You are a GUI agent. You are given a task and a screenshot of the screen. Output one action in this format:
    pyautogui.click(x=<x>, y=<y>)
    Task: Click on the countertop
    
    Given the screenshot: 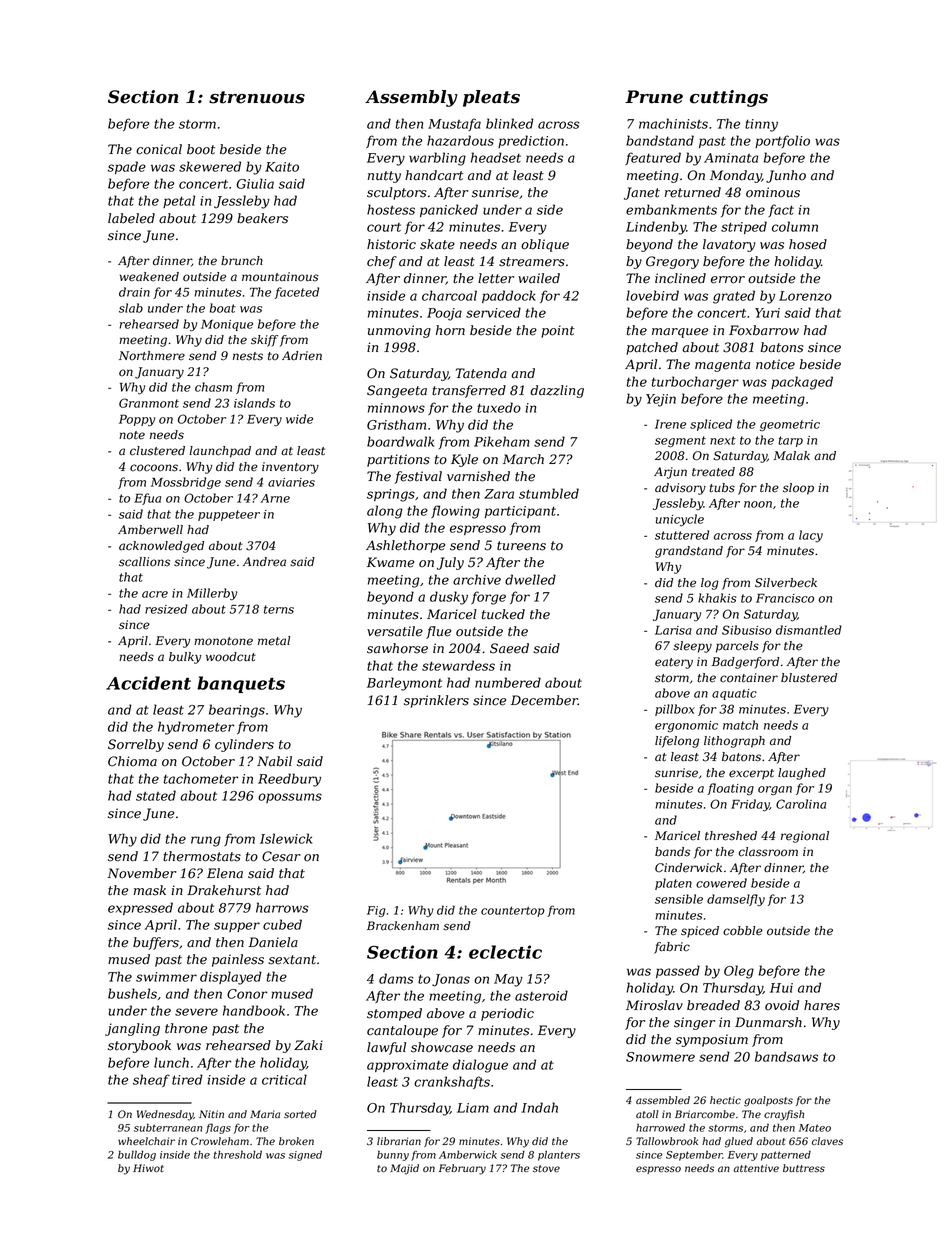 What is the action you would take?
    pyautogui.click(x=513, y=911)
